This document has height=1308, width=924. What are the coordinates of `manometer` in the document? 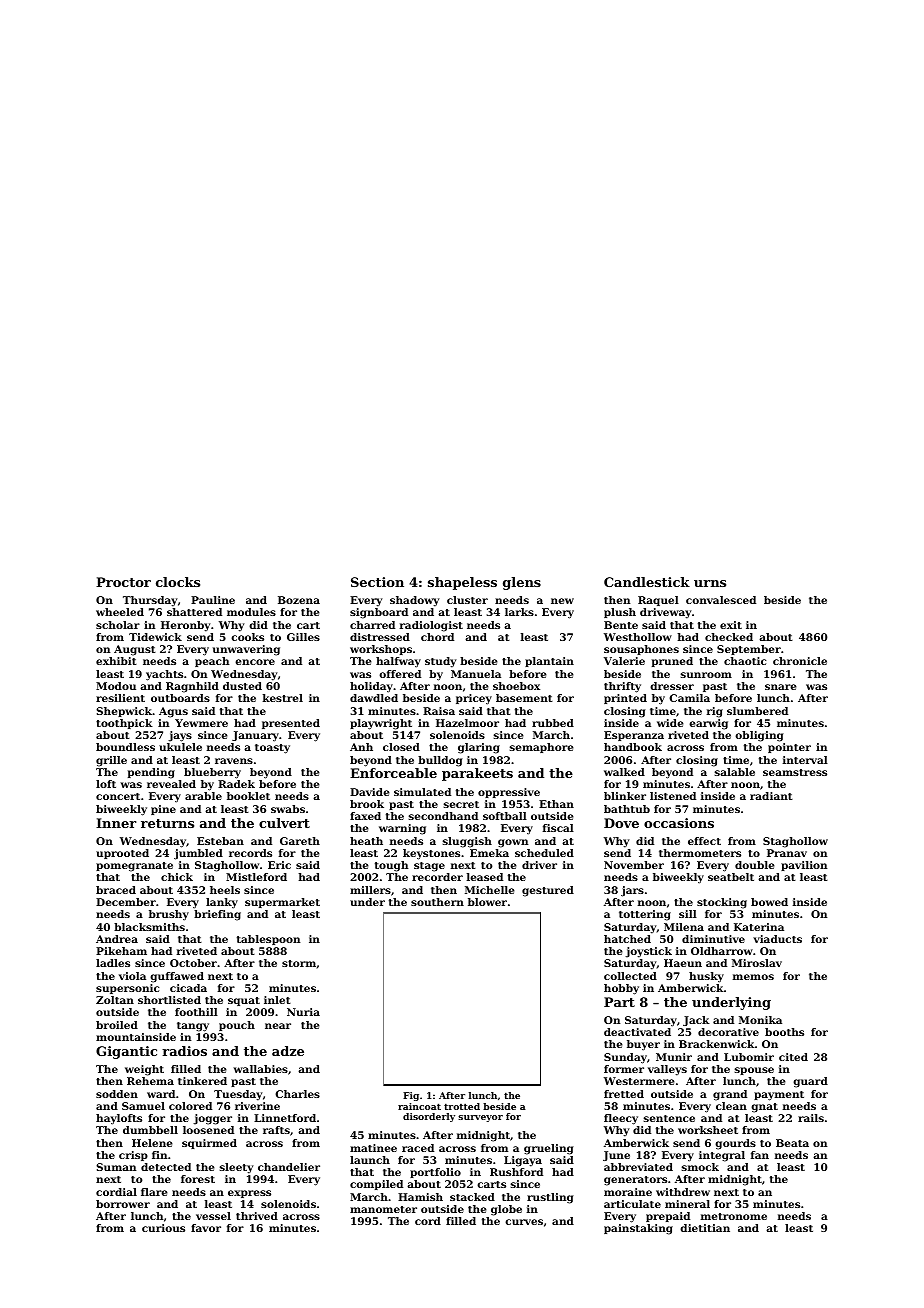 It's located at (383, 1209).
